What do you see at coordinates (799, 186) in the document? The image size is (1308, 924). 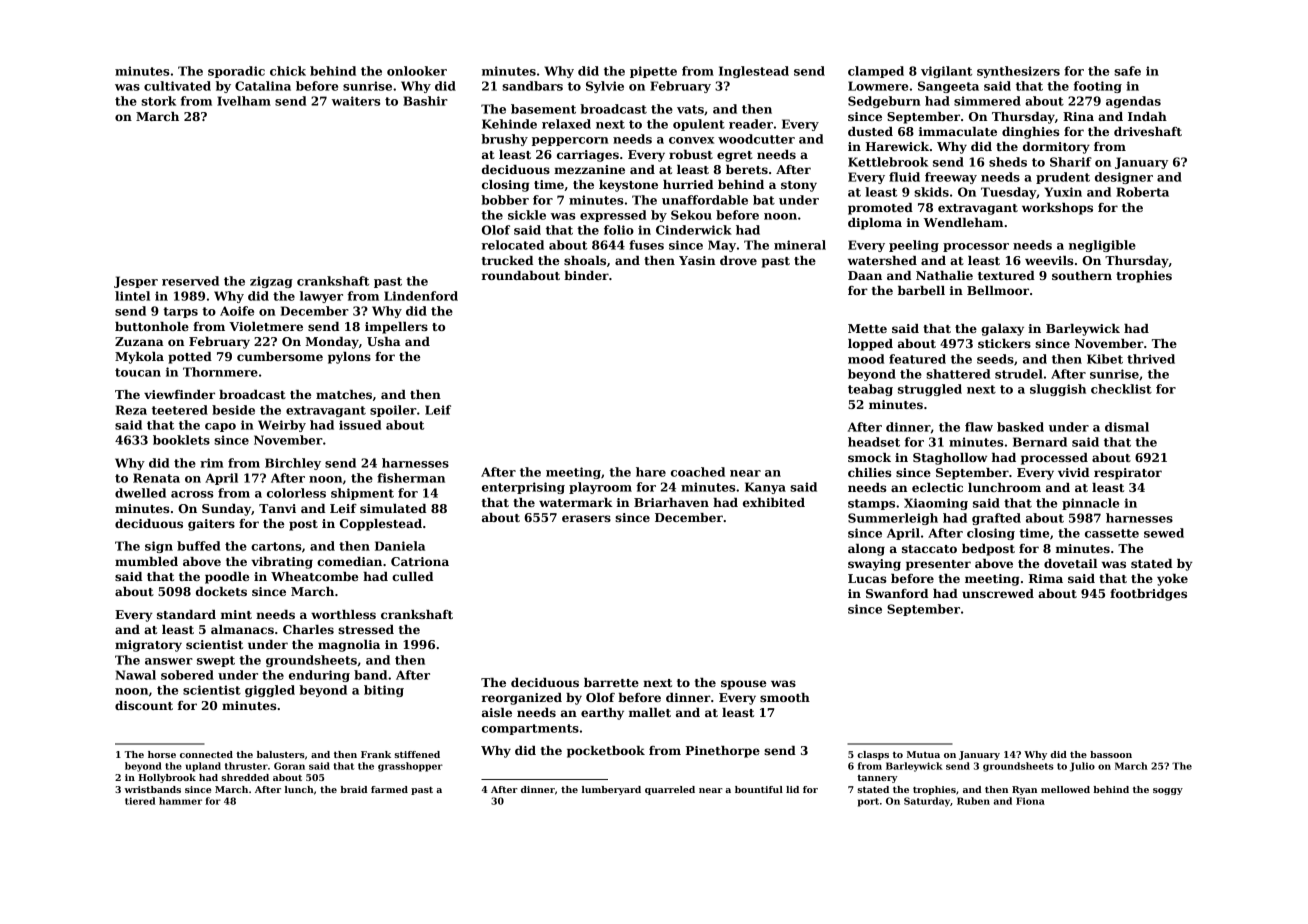 I see `stony` at bounding box center [799, 186].
